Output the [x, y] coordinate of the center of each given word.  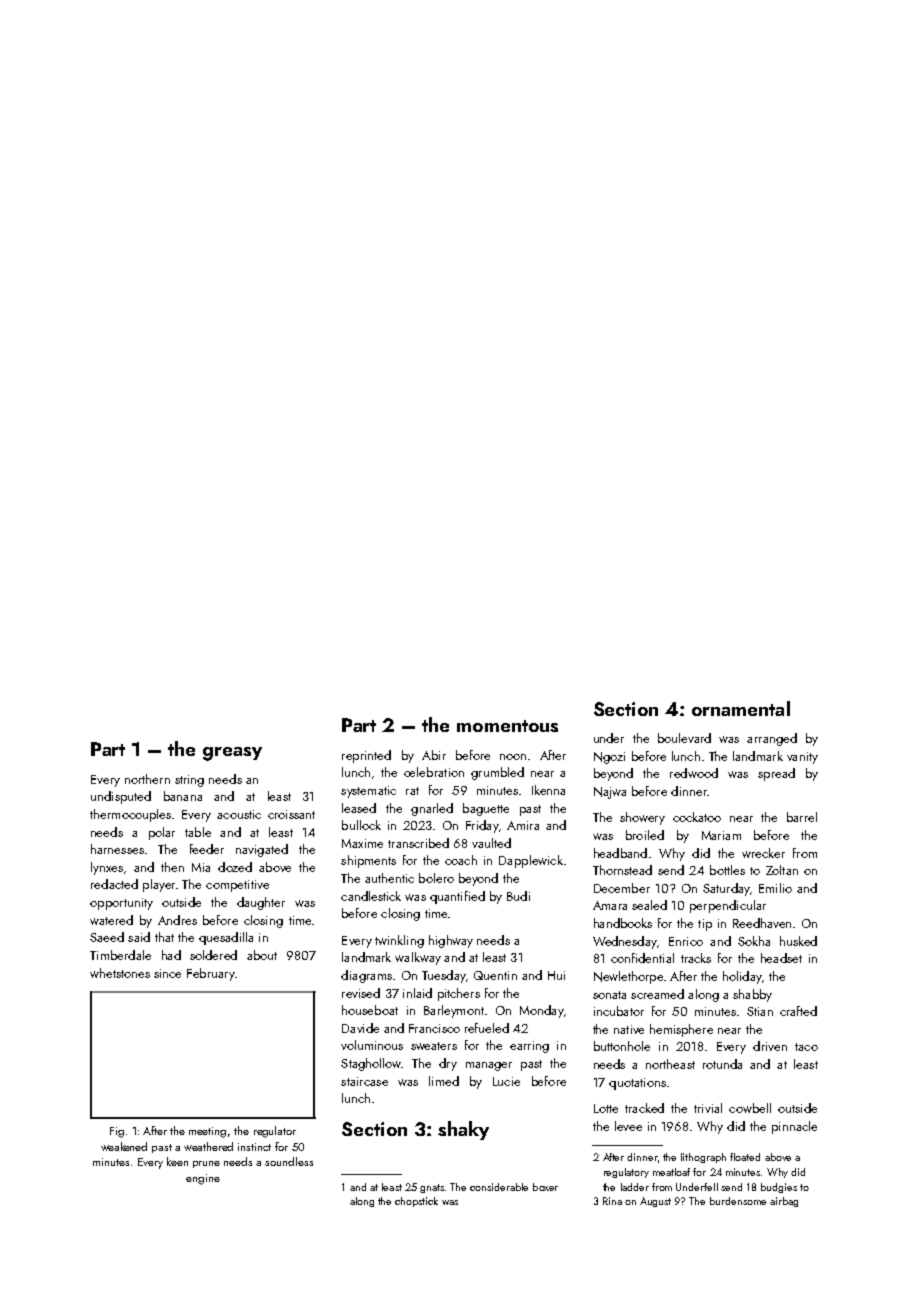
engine [203, 1179]
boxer [545, 1187]
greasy [232, 754]
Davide [360, 1028]
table [198, 832]
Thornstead [622, 870]
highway [451, 941]
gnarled [432, 809]
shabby [752, 995]
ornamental [741, 708]
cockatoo [697, 817]
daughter [261, 903]
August [655, 1202]
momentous [507, 726]
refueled [487, 1028]
